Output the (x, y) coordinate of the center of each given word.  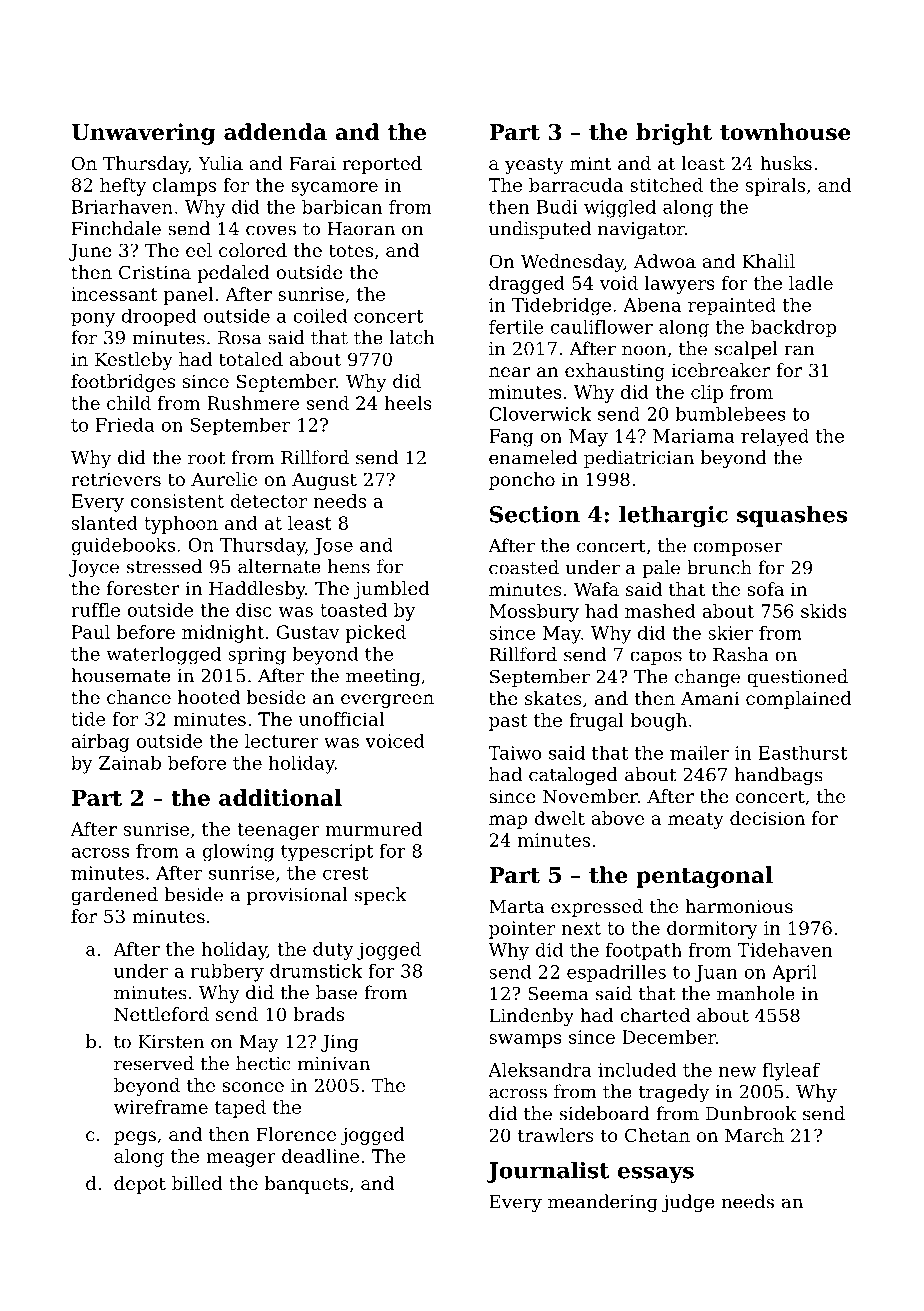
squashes (792, 516)
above (617, 818)
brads (318, 1014)
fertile (516, 326)
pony (93, 320)
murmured (374, 829)
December (669, 1037)
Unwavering (143, 134)
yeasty (534, 165)
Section (535, 514)
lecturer (282, 741)
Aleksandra (540, 1070)
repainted (732, 307)
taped (240, 1109)
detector (268, 501)
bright (674, 134)
